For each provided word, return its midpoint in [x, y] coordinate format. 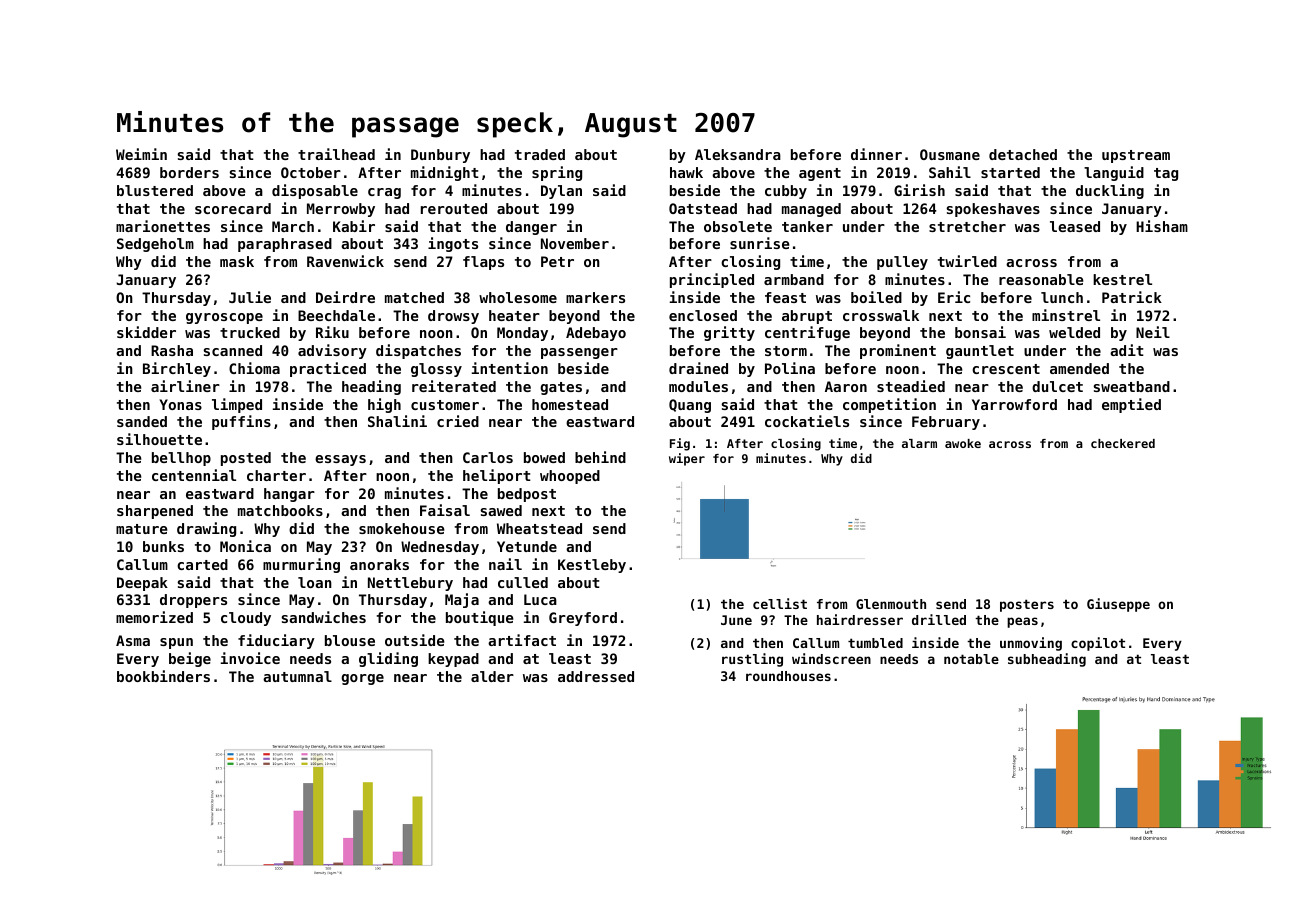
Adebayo [596, 334]
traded [540, 154]
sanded [142, 421]
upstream [1136, 156]
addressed [596, 676]
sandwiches [323, 617]
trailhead [336, 154]
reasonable [1041, 279]
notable [971, 659]
